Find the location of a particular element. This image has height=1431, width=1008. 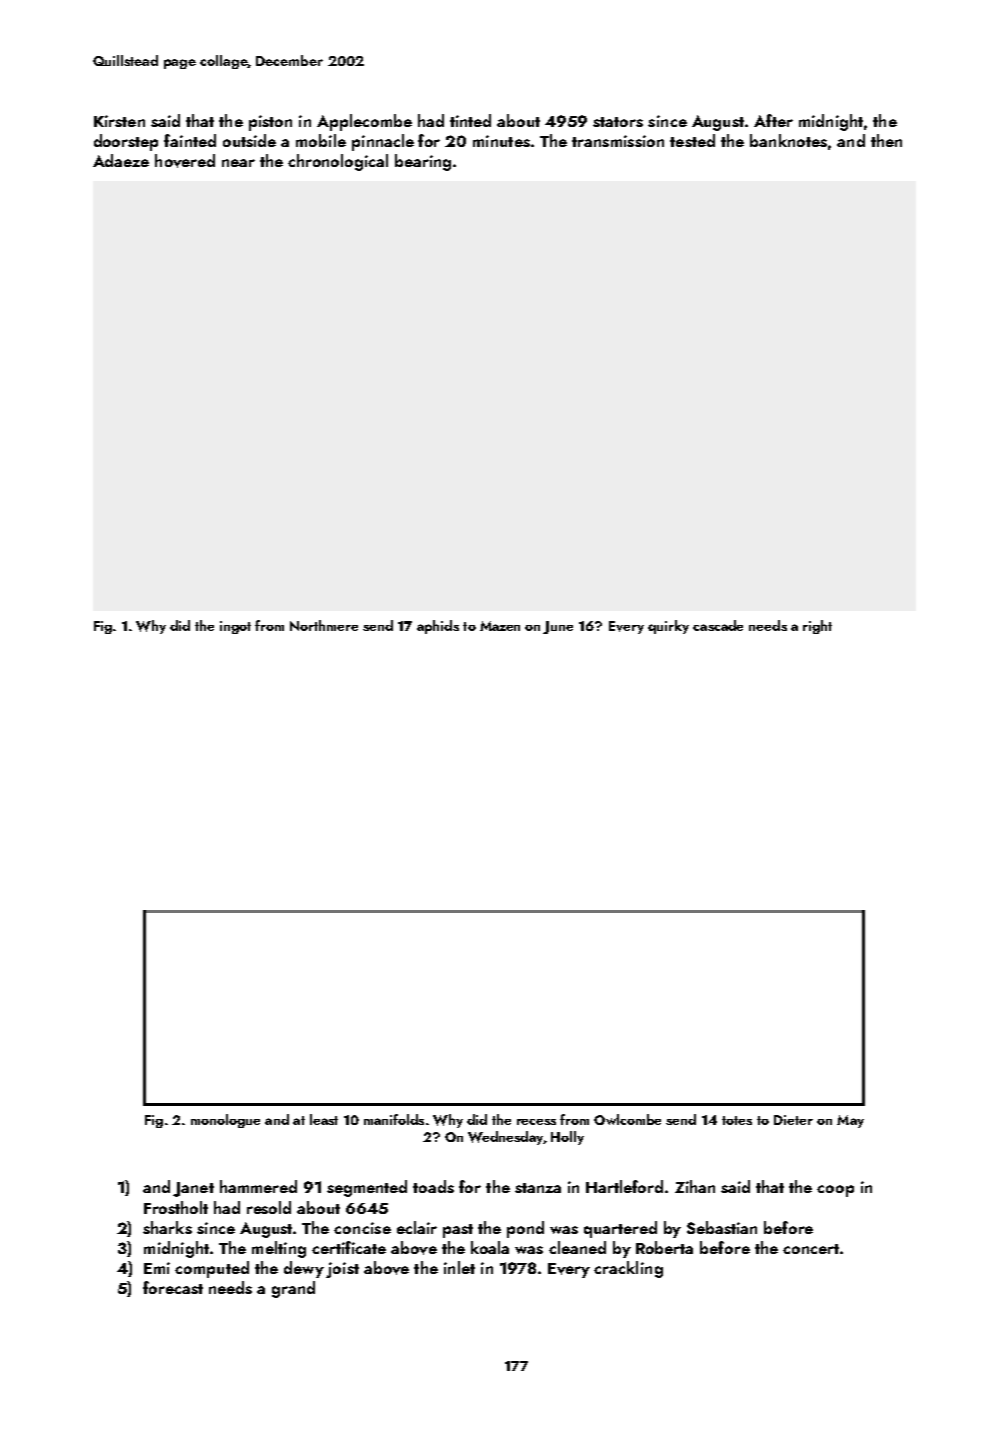

joist is located at coordinates (342, 1270).
